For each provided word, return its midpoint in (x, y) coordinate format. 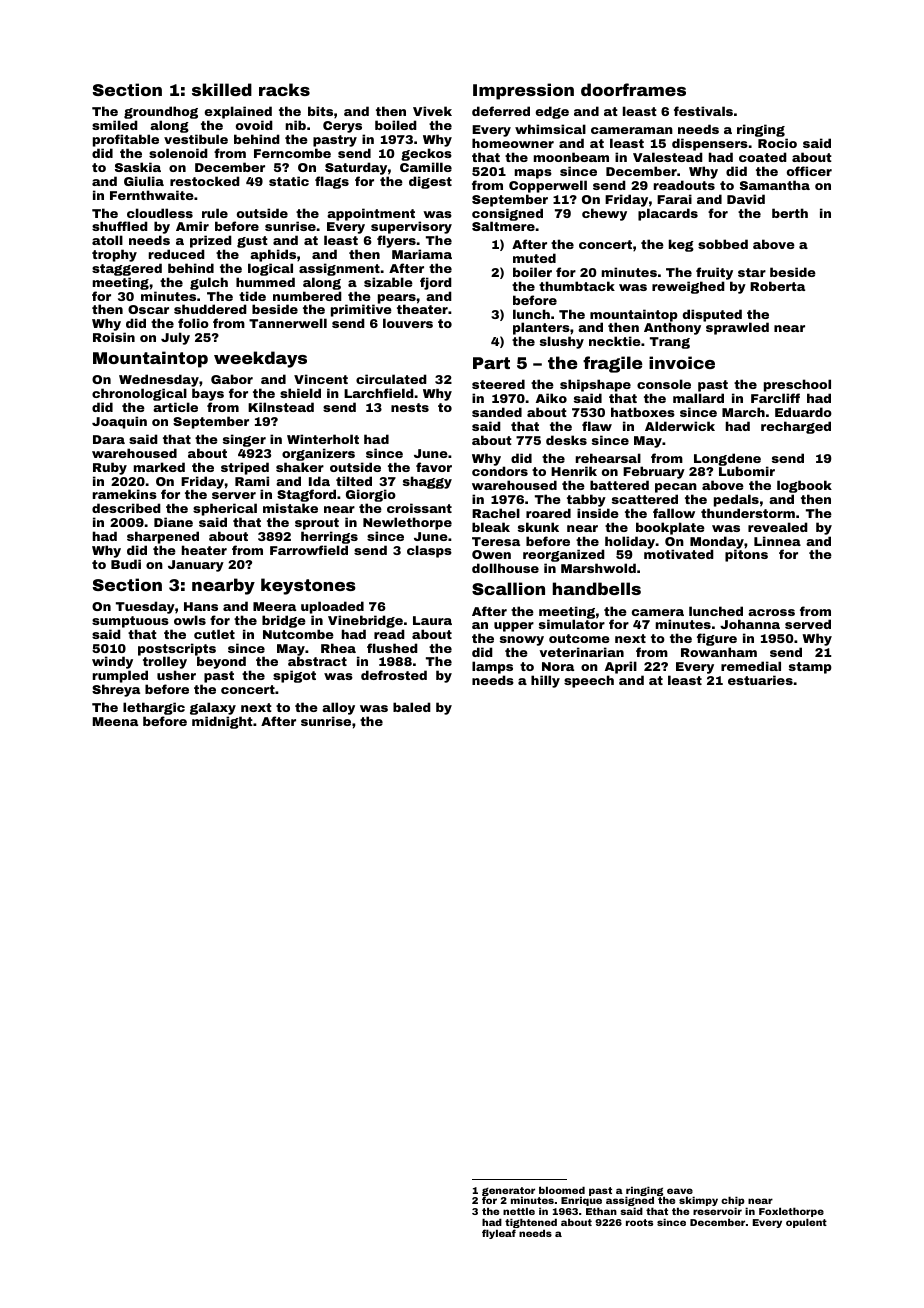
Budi (126, 564)
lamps (492, 667)
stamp (810, 668)
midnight (222, 722)
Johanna (750, 624)
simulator (572, 624)
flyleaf (499, 1234)
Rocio (777, 143)
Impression (523, 91)
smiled (115, 125)
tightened (531, 1223)
